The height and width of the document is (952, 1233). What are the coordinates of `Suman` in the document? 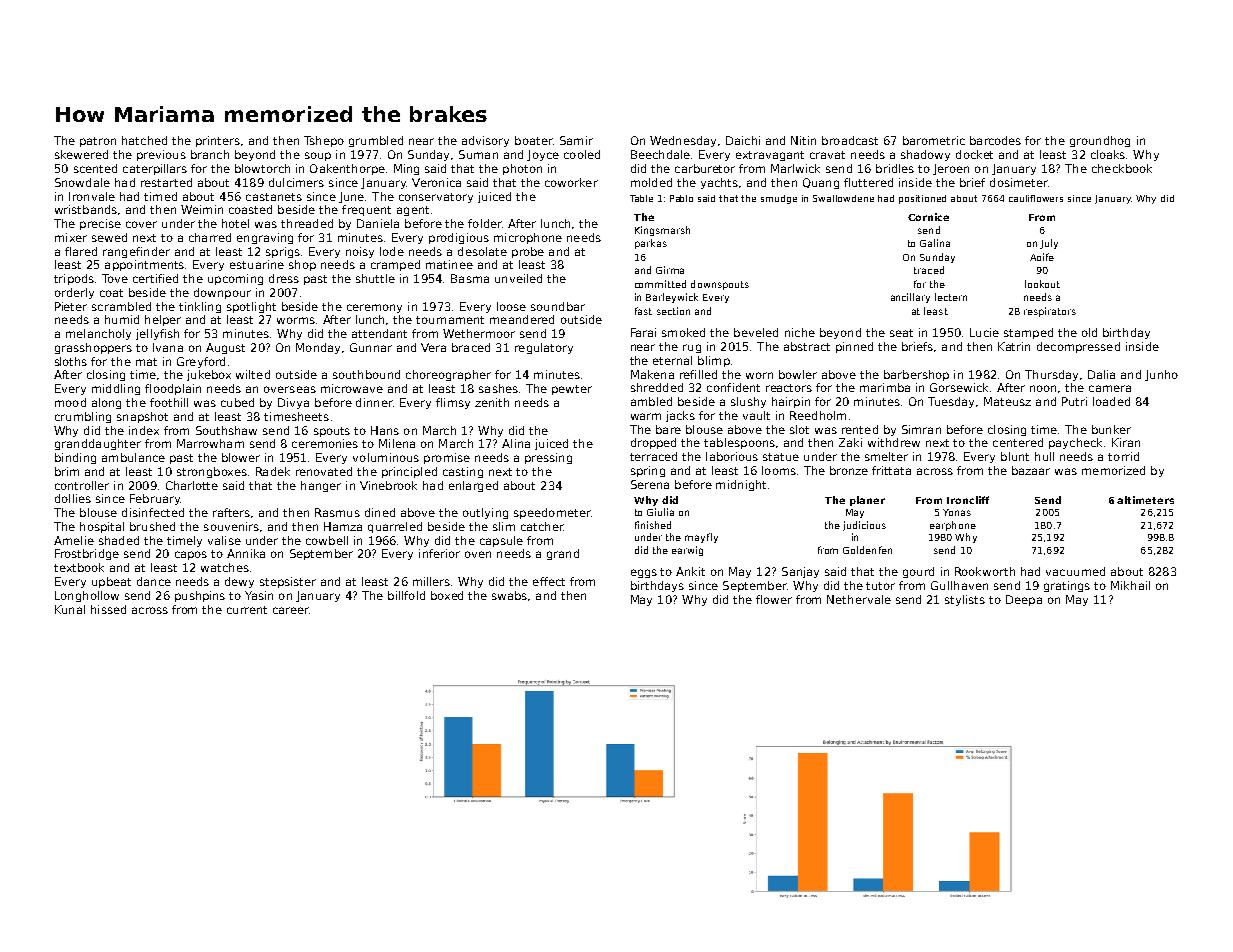 It's located at (478, 154).
